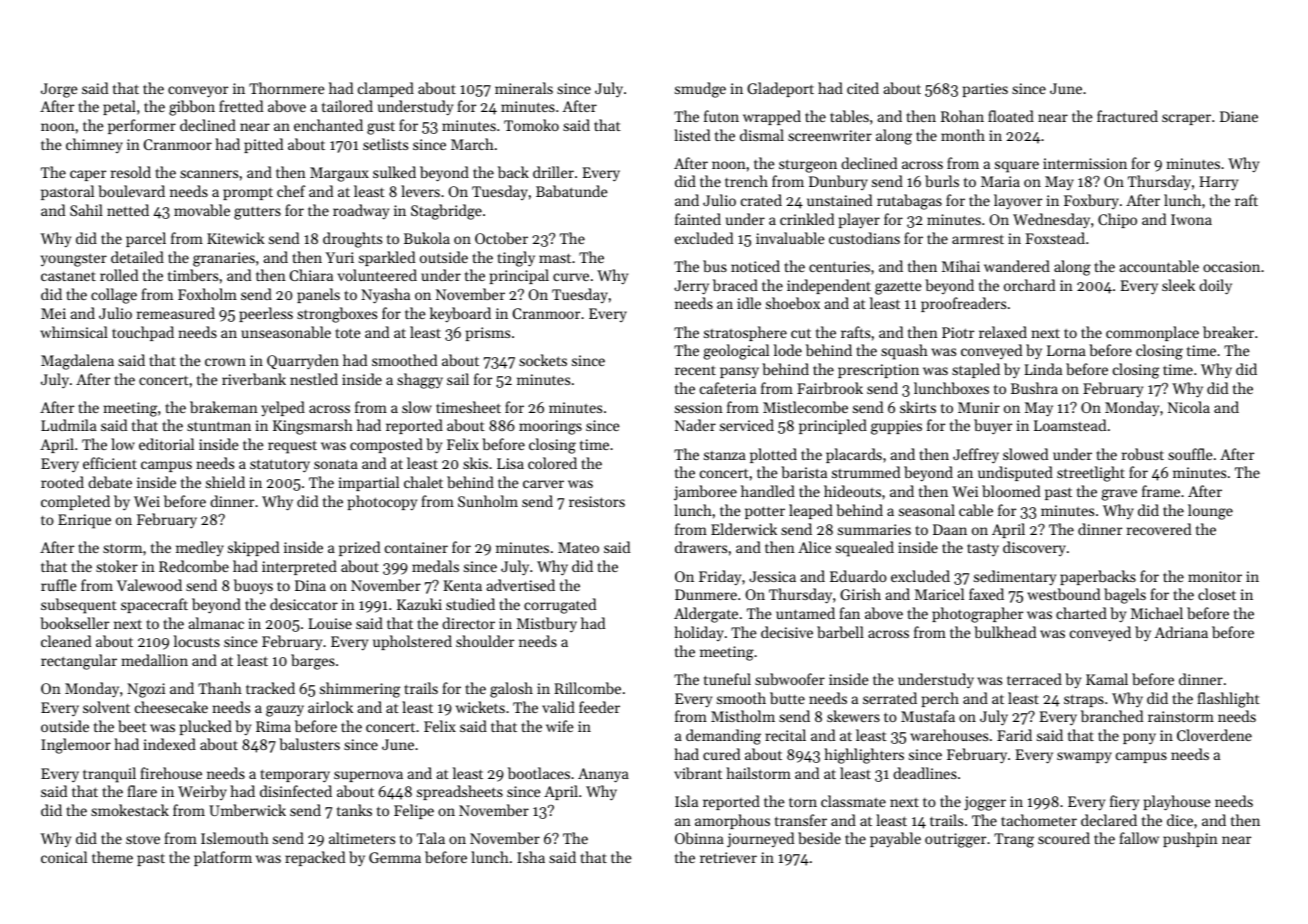  What do you see at coordinates (552, 463) in the screenshot?
I see `colored` at bounding box center [552, 463].
